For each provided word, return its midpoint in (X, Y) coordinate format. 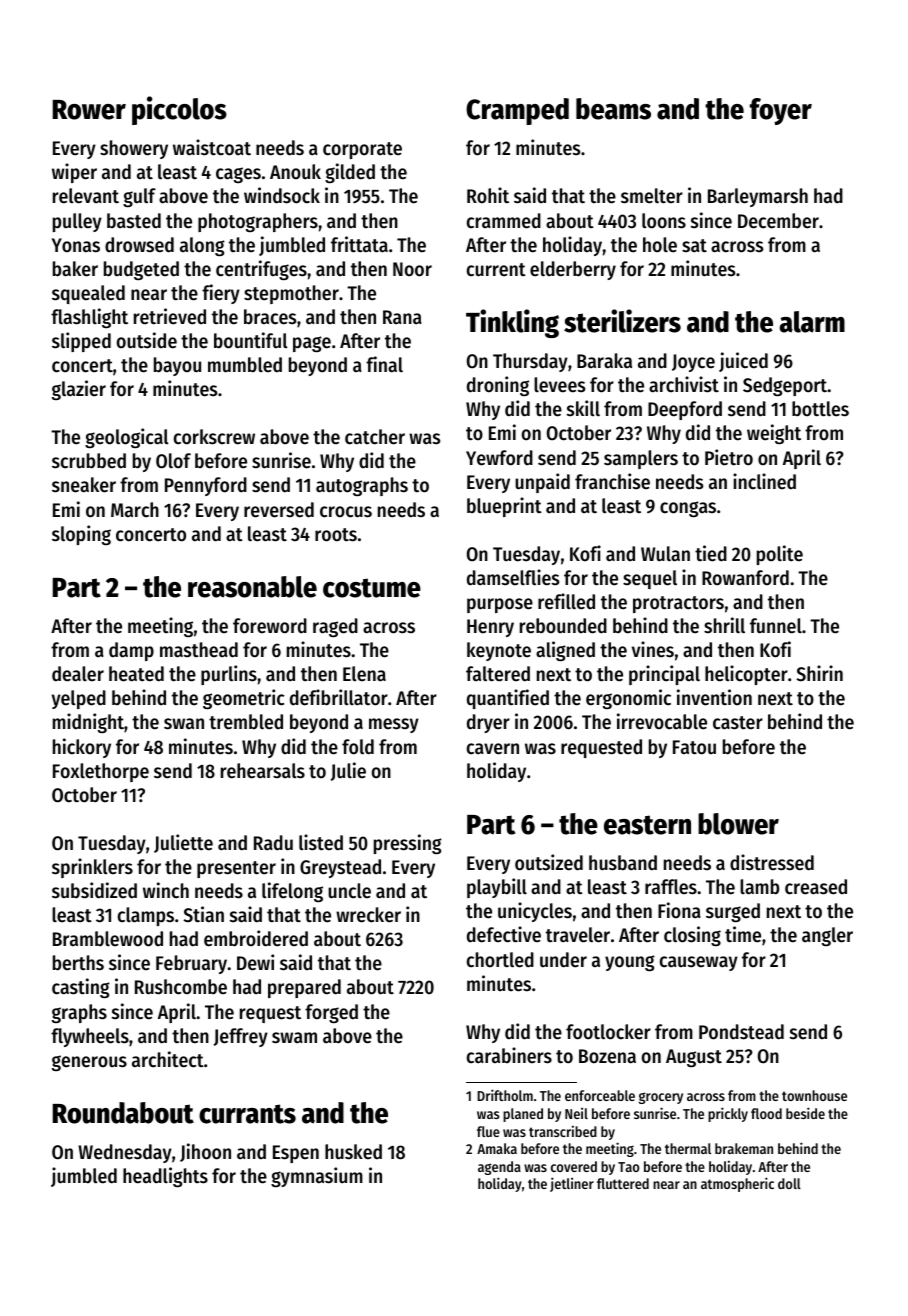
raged (335, 627)
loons (664, 221)
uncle (349, 891)
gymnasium (317, 1177)
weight (774, 434)
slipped (81, 342)
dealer (78, 674)
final (384, 364)
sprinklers (92, 868)
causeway (699, 963)
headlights (165, 1177)
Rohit (488, 195)
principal (664, 675)
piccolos (179, 110)
